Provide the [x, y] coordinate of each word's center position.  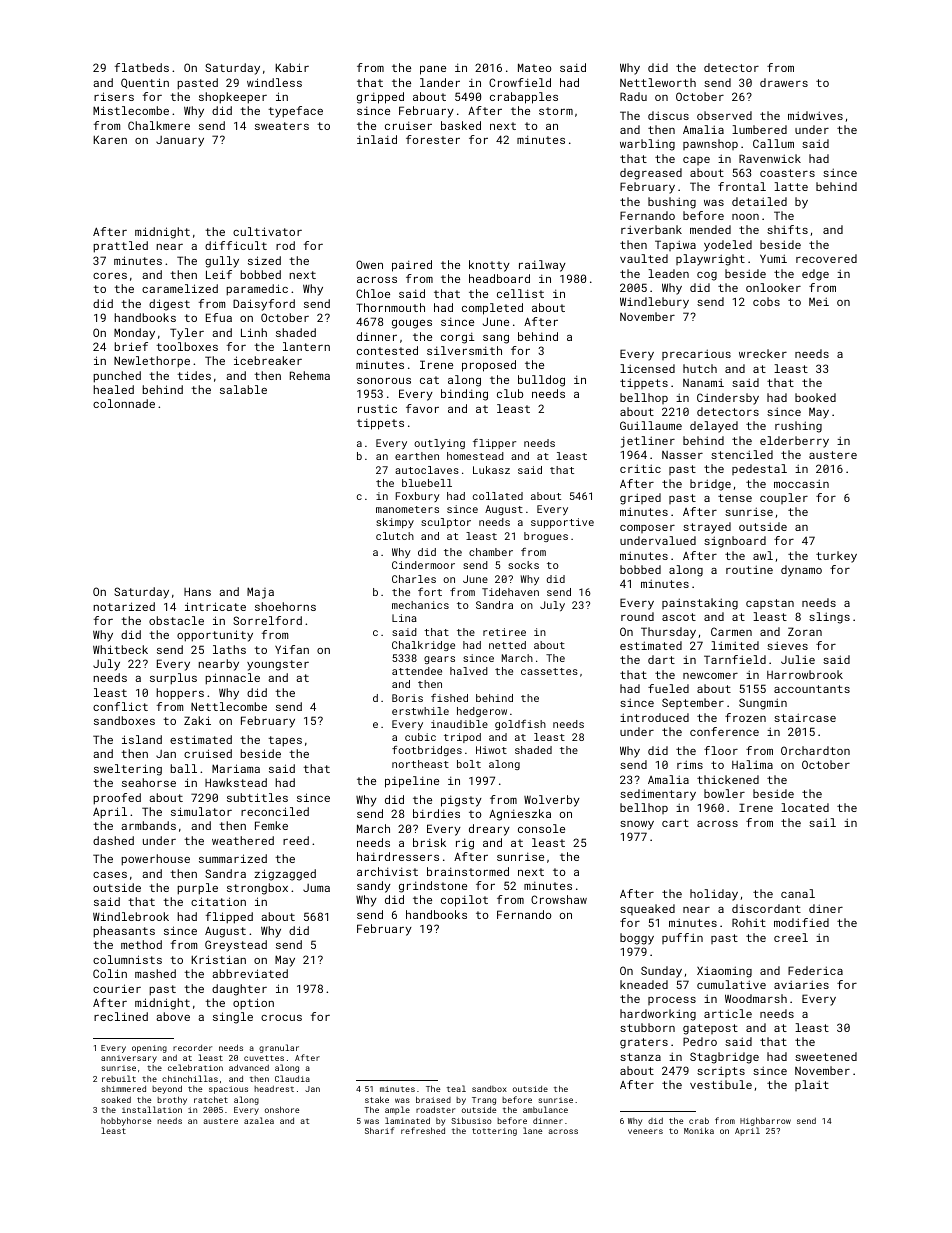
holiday [714, 895]
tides [194, 375]
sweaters [282, 126]
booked [815, 397]
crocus [281, 1018]
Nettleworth [658, 82]
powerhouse [155, 860]
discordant [766, 908]
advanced [249, 1067]
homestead [475, 456]
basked [461, 125]
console [541, 828]
